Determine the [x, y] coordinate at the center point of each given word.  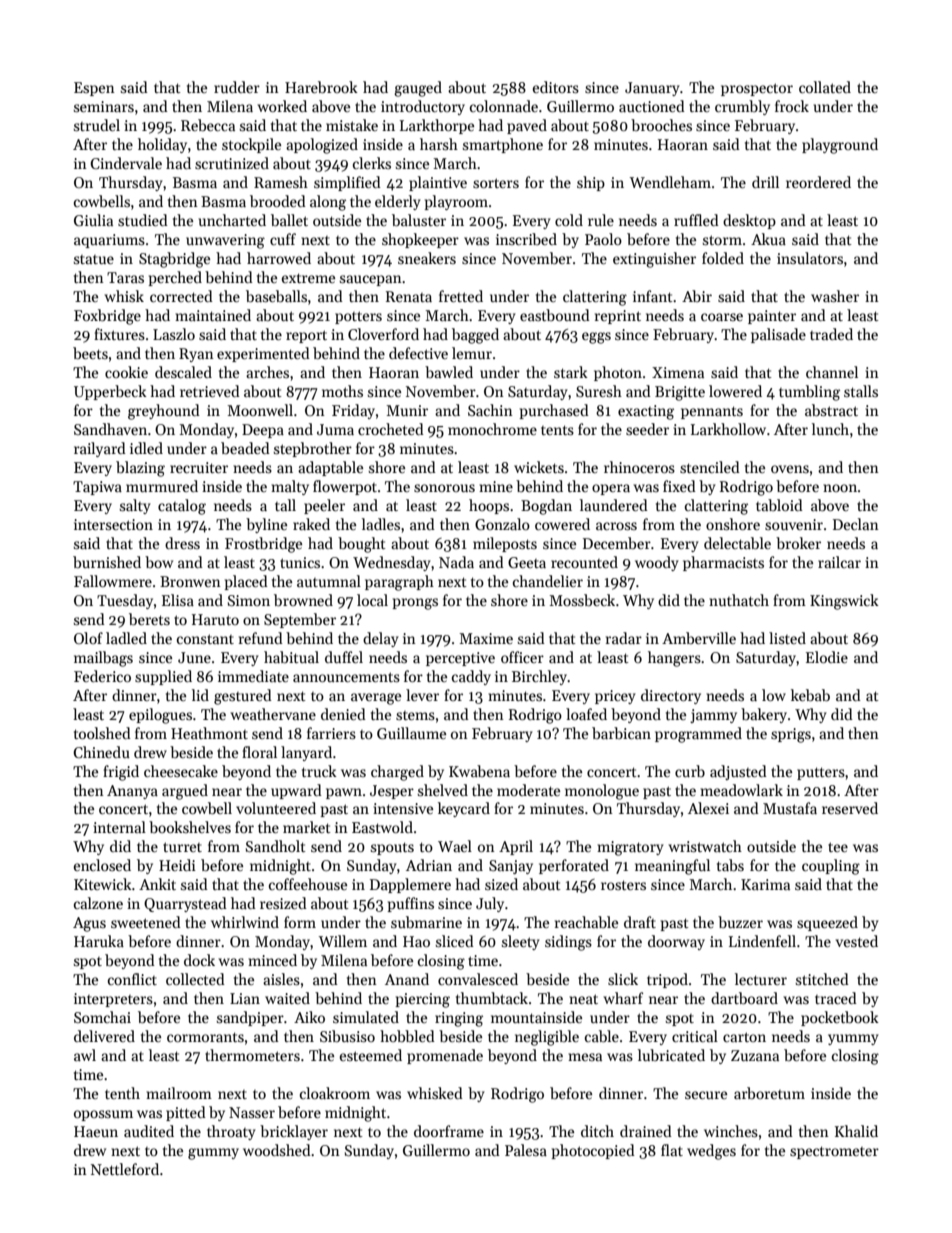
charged [397, 773]
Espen [94, 89]
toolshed [102, 733]
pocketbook [840, 1018]
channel [832, 372]
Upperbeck [110, 392]
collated [825, 87]
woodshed [277, 1150]
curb [690, 771]
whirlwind [245, 922]
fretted [461, 296]
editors [556, 87]
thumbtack [492, 998]
